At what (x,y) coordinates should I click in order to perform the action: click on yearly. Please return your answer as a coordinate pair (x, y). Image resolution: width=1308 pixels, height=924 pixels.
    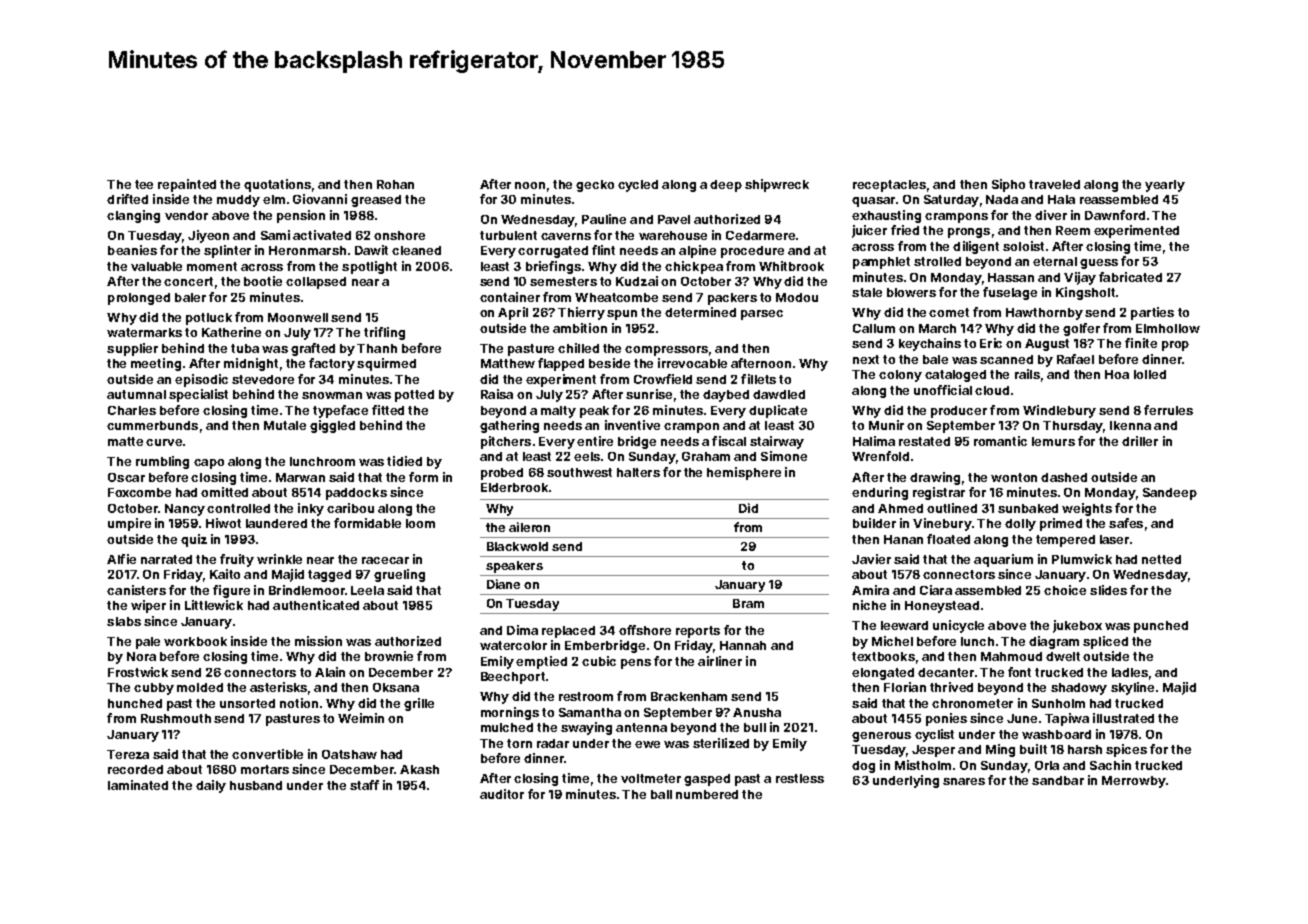
    Looking at the image, I should click on (1165, 186).
